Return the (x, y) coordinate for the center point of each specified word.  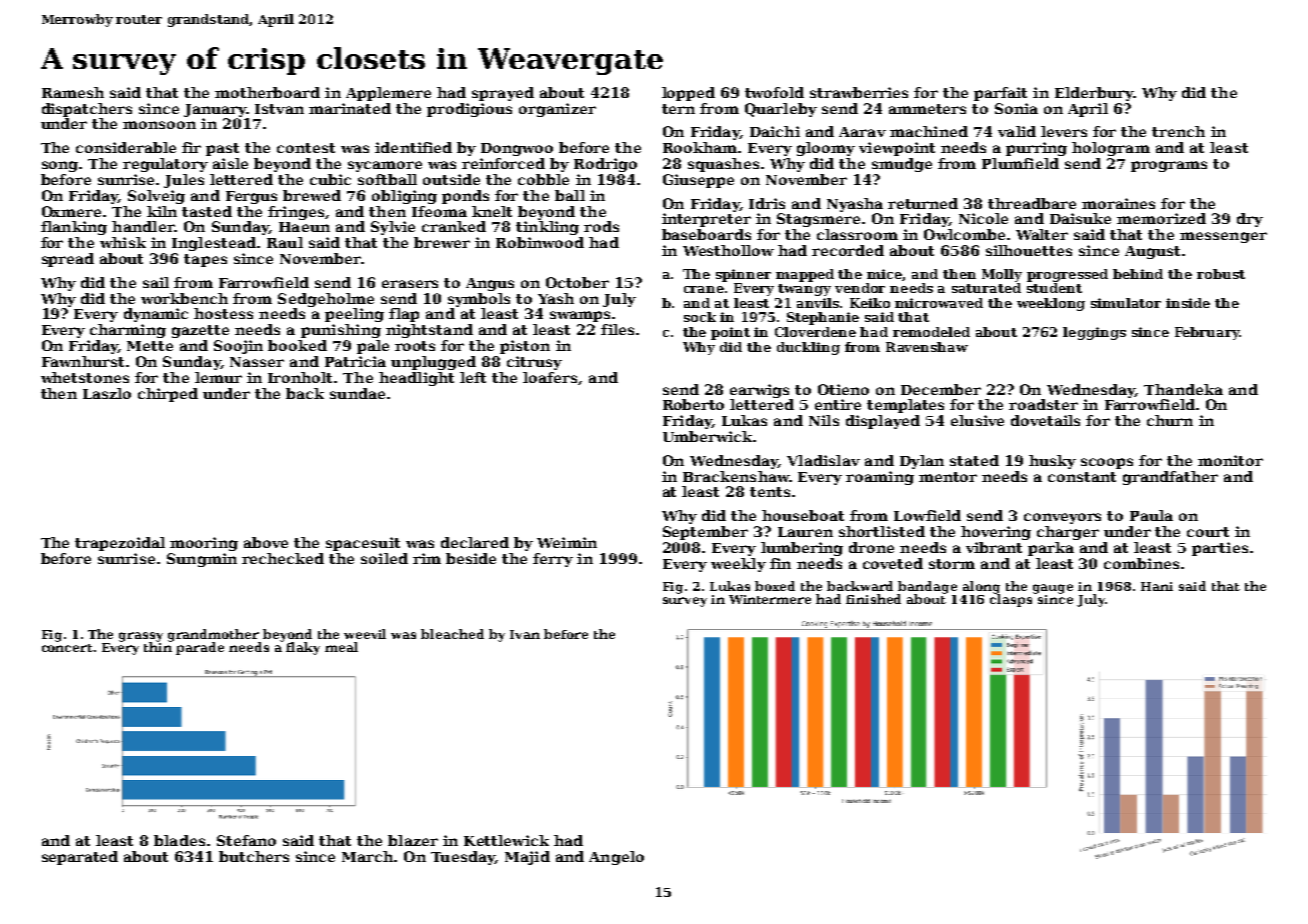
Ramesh (73, 92)
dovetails (1045, 420)
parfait (1000, 94)
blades (179, 840)
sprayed (503, 94)
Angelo (616, 858)
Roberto (693, 404)
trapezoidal (120, 544)
